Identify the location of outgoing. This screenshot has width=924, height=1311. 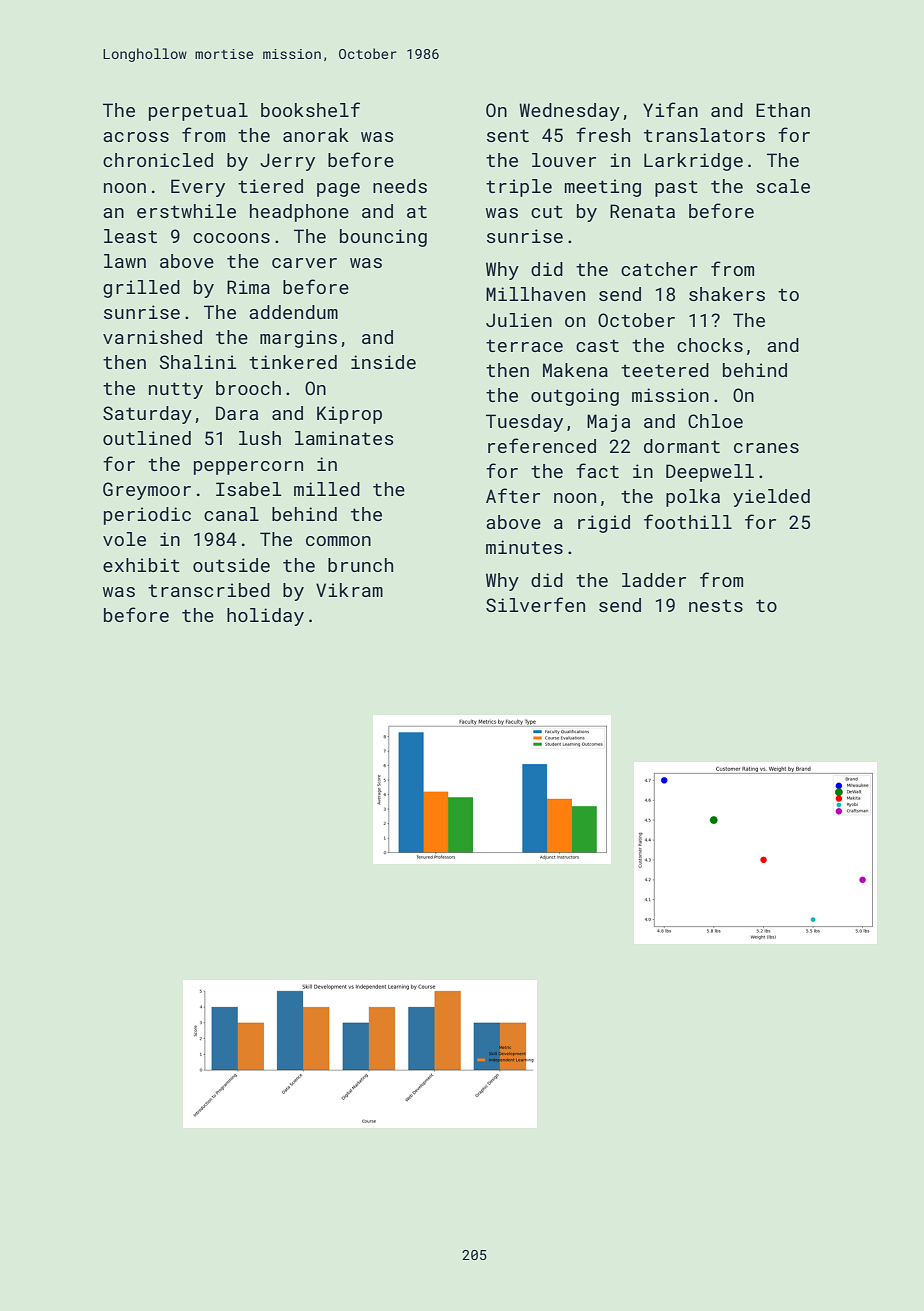
(575, 397).
